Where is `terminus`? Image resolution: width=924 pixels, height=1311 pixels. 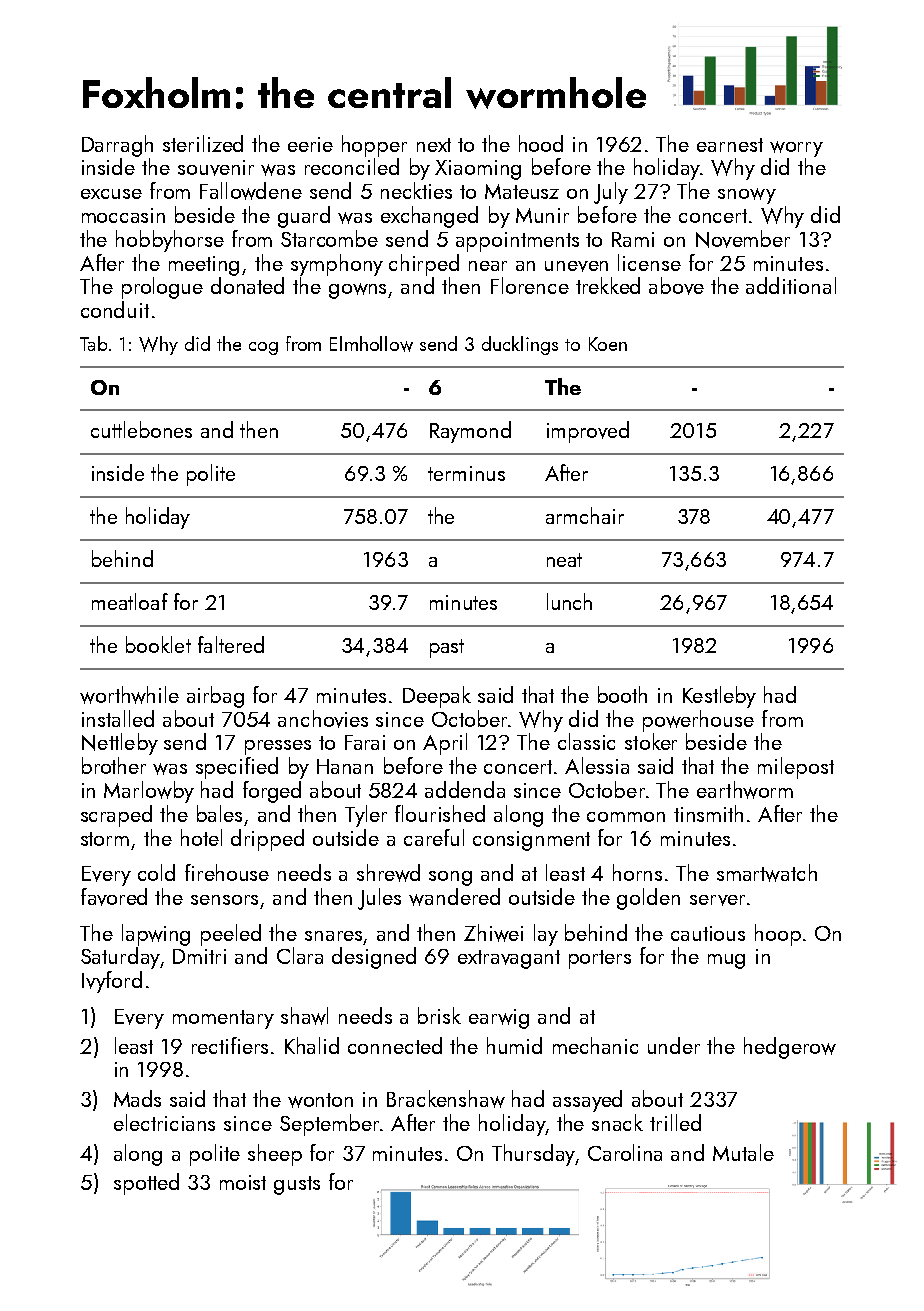
terminus is located at coordinates (466, 473).
